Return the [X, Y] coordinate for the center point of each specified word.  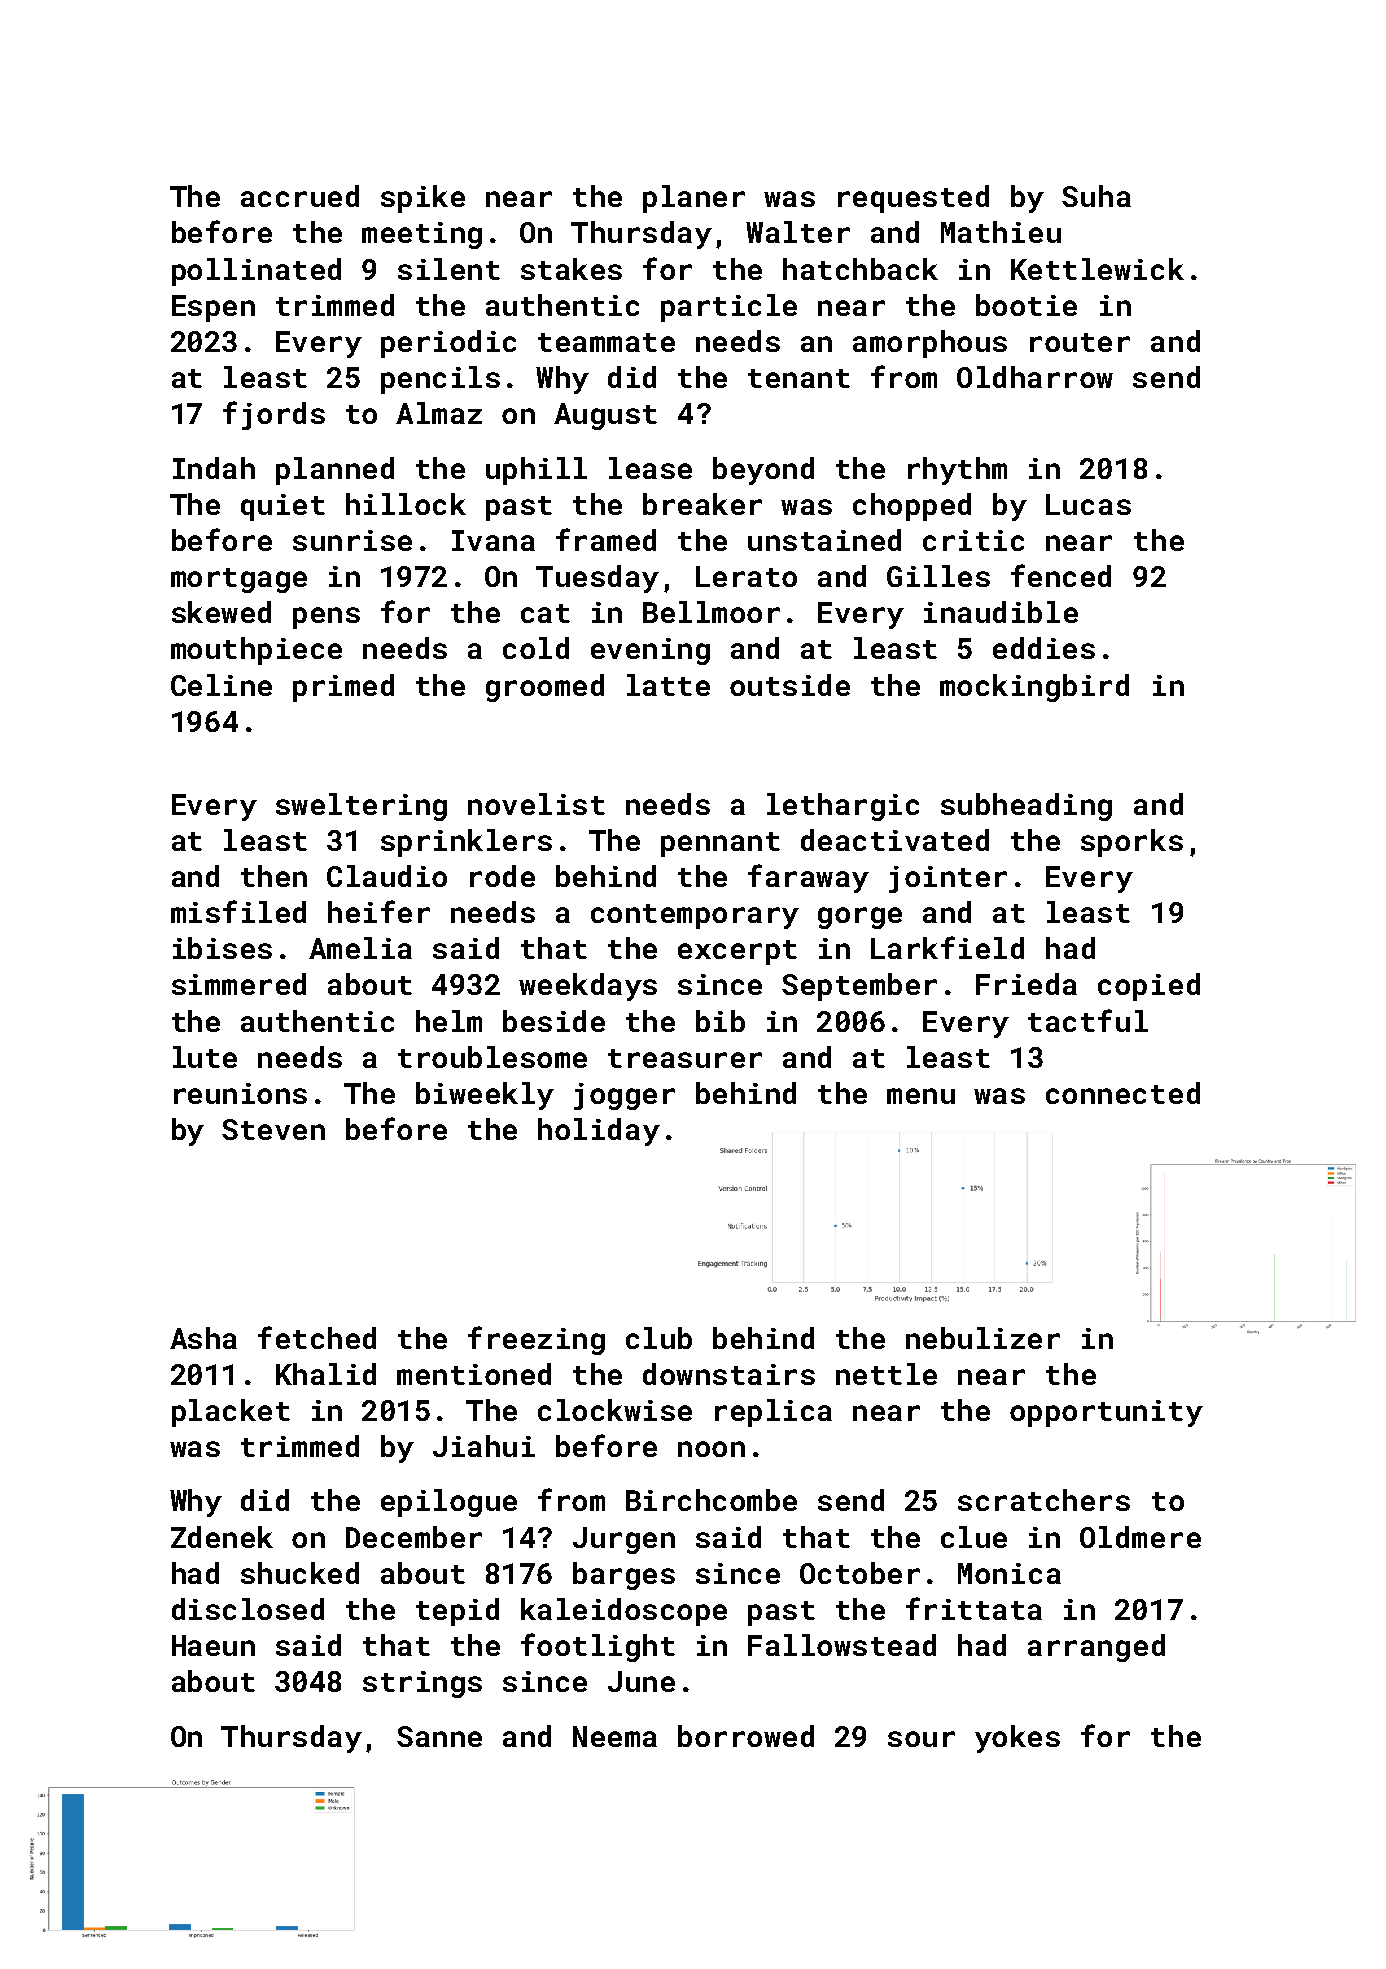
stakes [571, 269]
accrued [300, 196]
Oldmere [1140, 1537]
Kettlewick [1097, 269]
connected [1123, 1093]
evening [650, 651]
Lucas [1088, 504]
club [659, 1338]
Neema [615, 1736]
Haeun [213, 1645]
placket [231, 1413]
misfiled [238, 911]
